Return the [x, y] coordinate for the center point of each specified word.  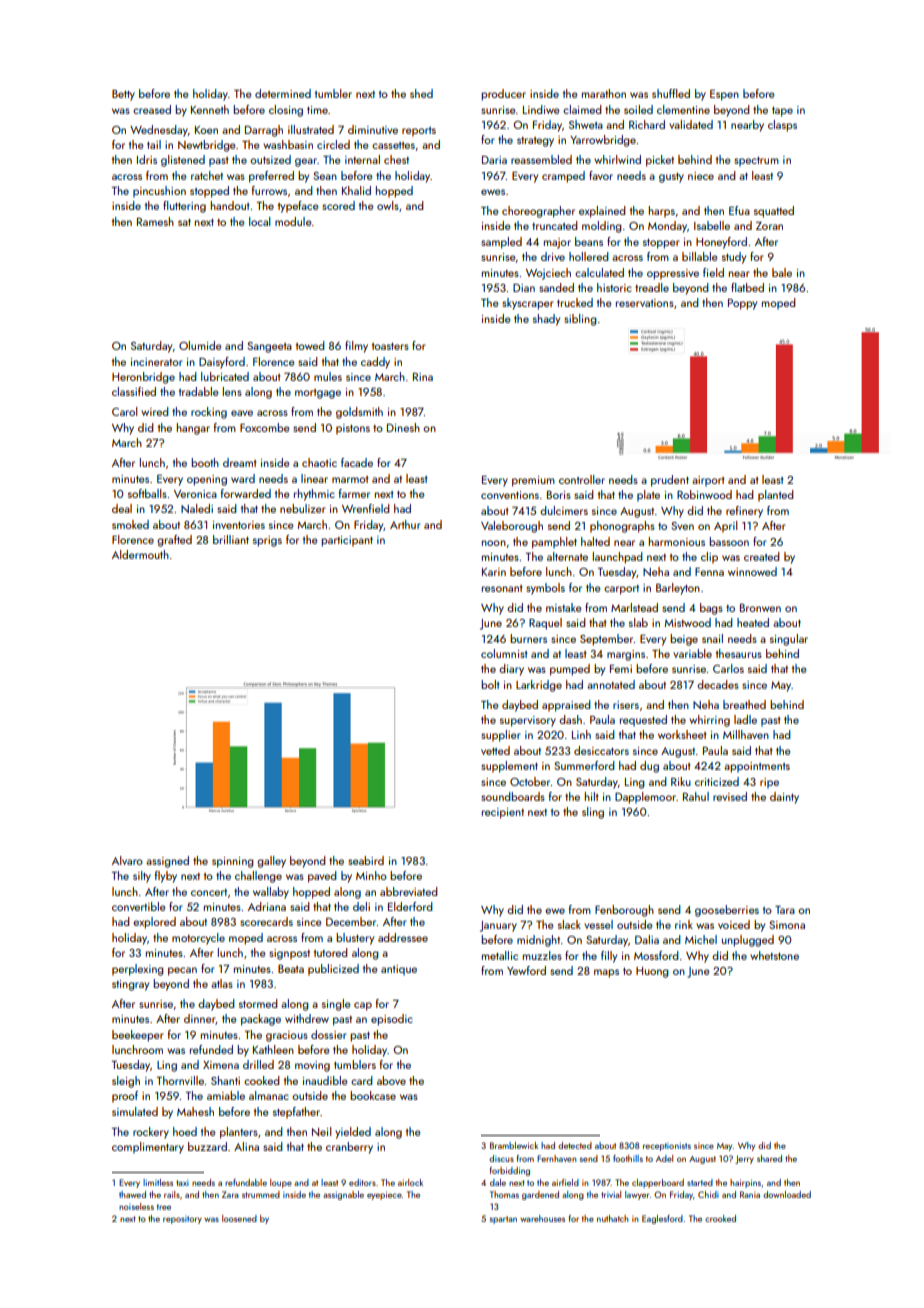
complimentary [148, 1148]
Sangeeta [269, 347]
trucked [575, 302]
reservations [645, 303]
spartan [503, 1220]
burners [528, 638]
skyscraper [528, 304]
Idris [147, 159]
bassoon [729, 541]
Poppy [742, 304]
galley [271, 862]
